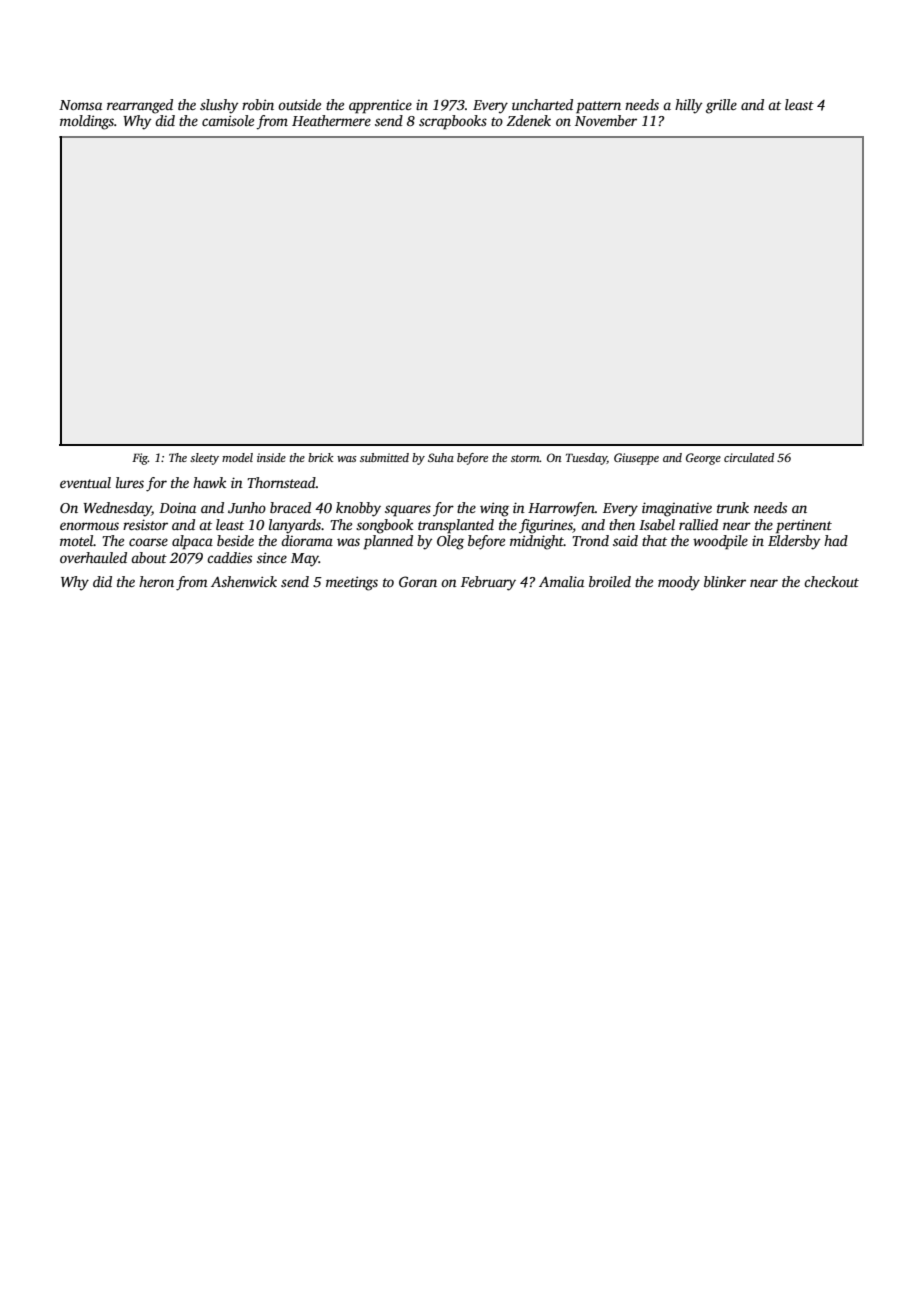  I want to click on rearranged, so click(140, 106).
